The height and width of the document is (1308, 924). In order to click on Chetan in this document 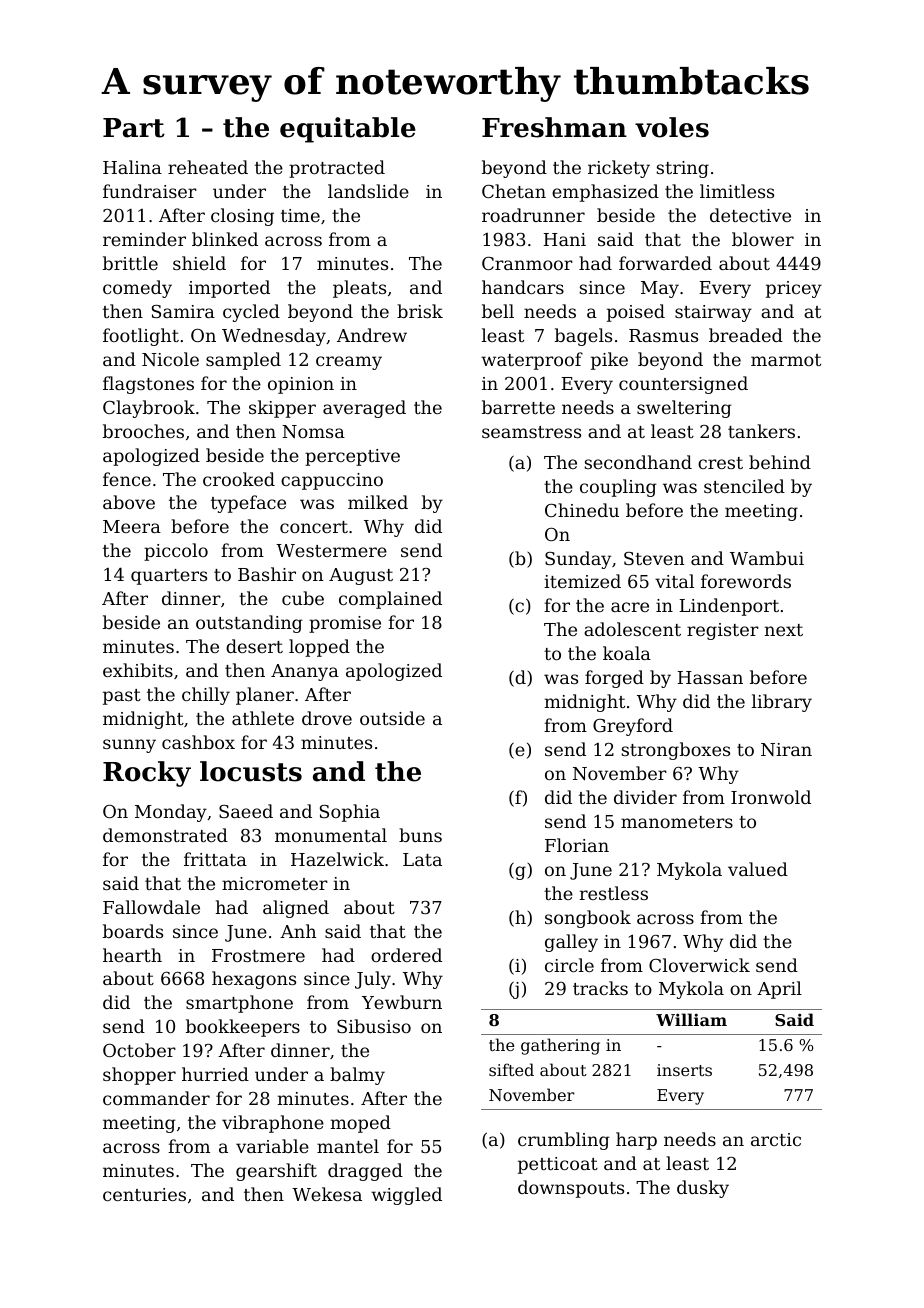, I will do `click(514, 191)`.
